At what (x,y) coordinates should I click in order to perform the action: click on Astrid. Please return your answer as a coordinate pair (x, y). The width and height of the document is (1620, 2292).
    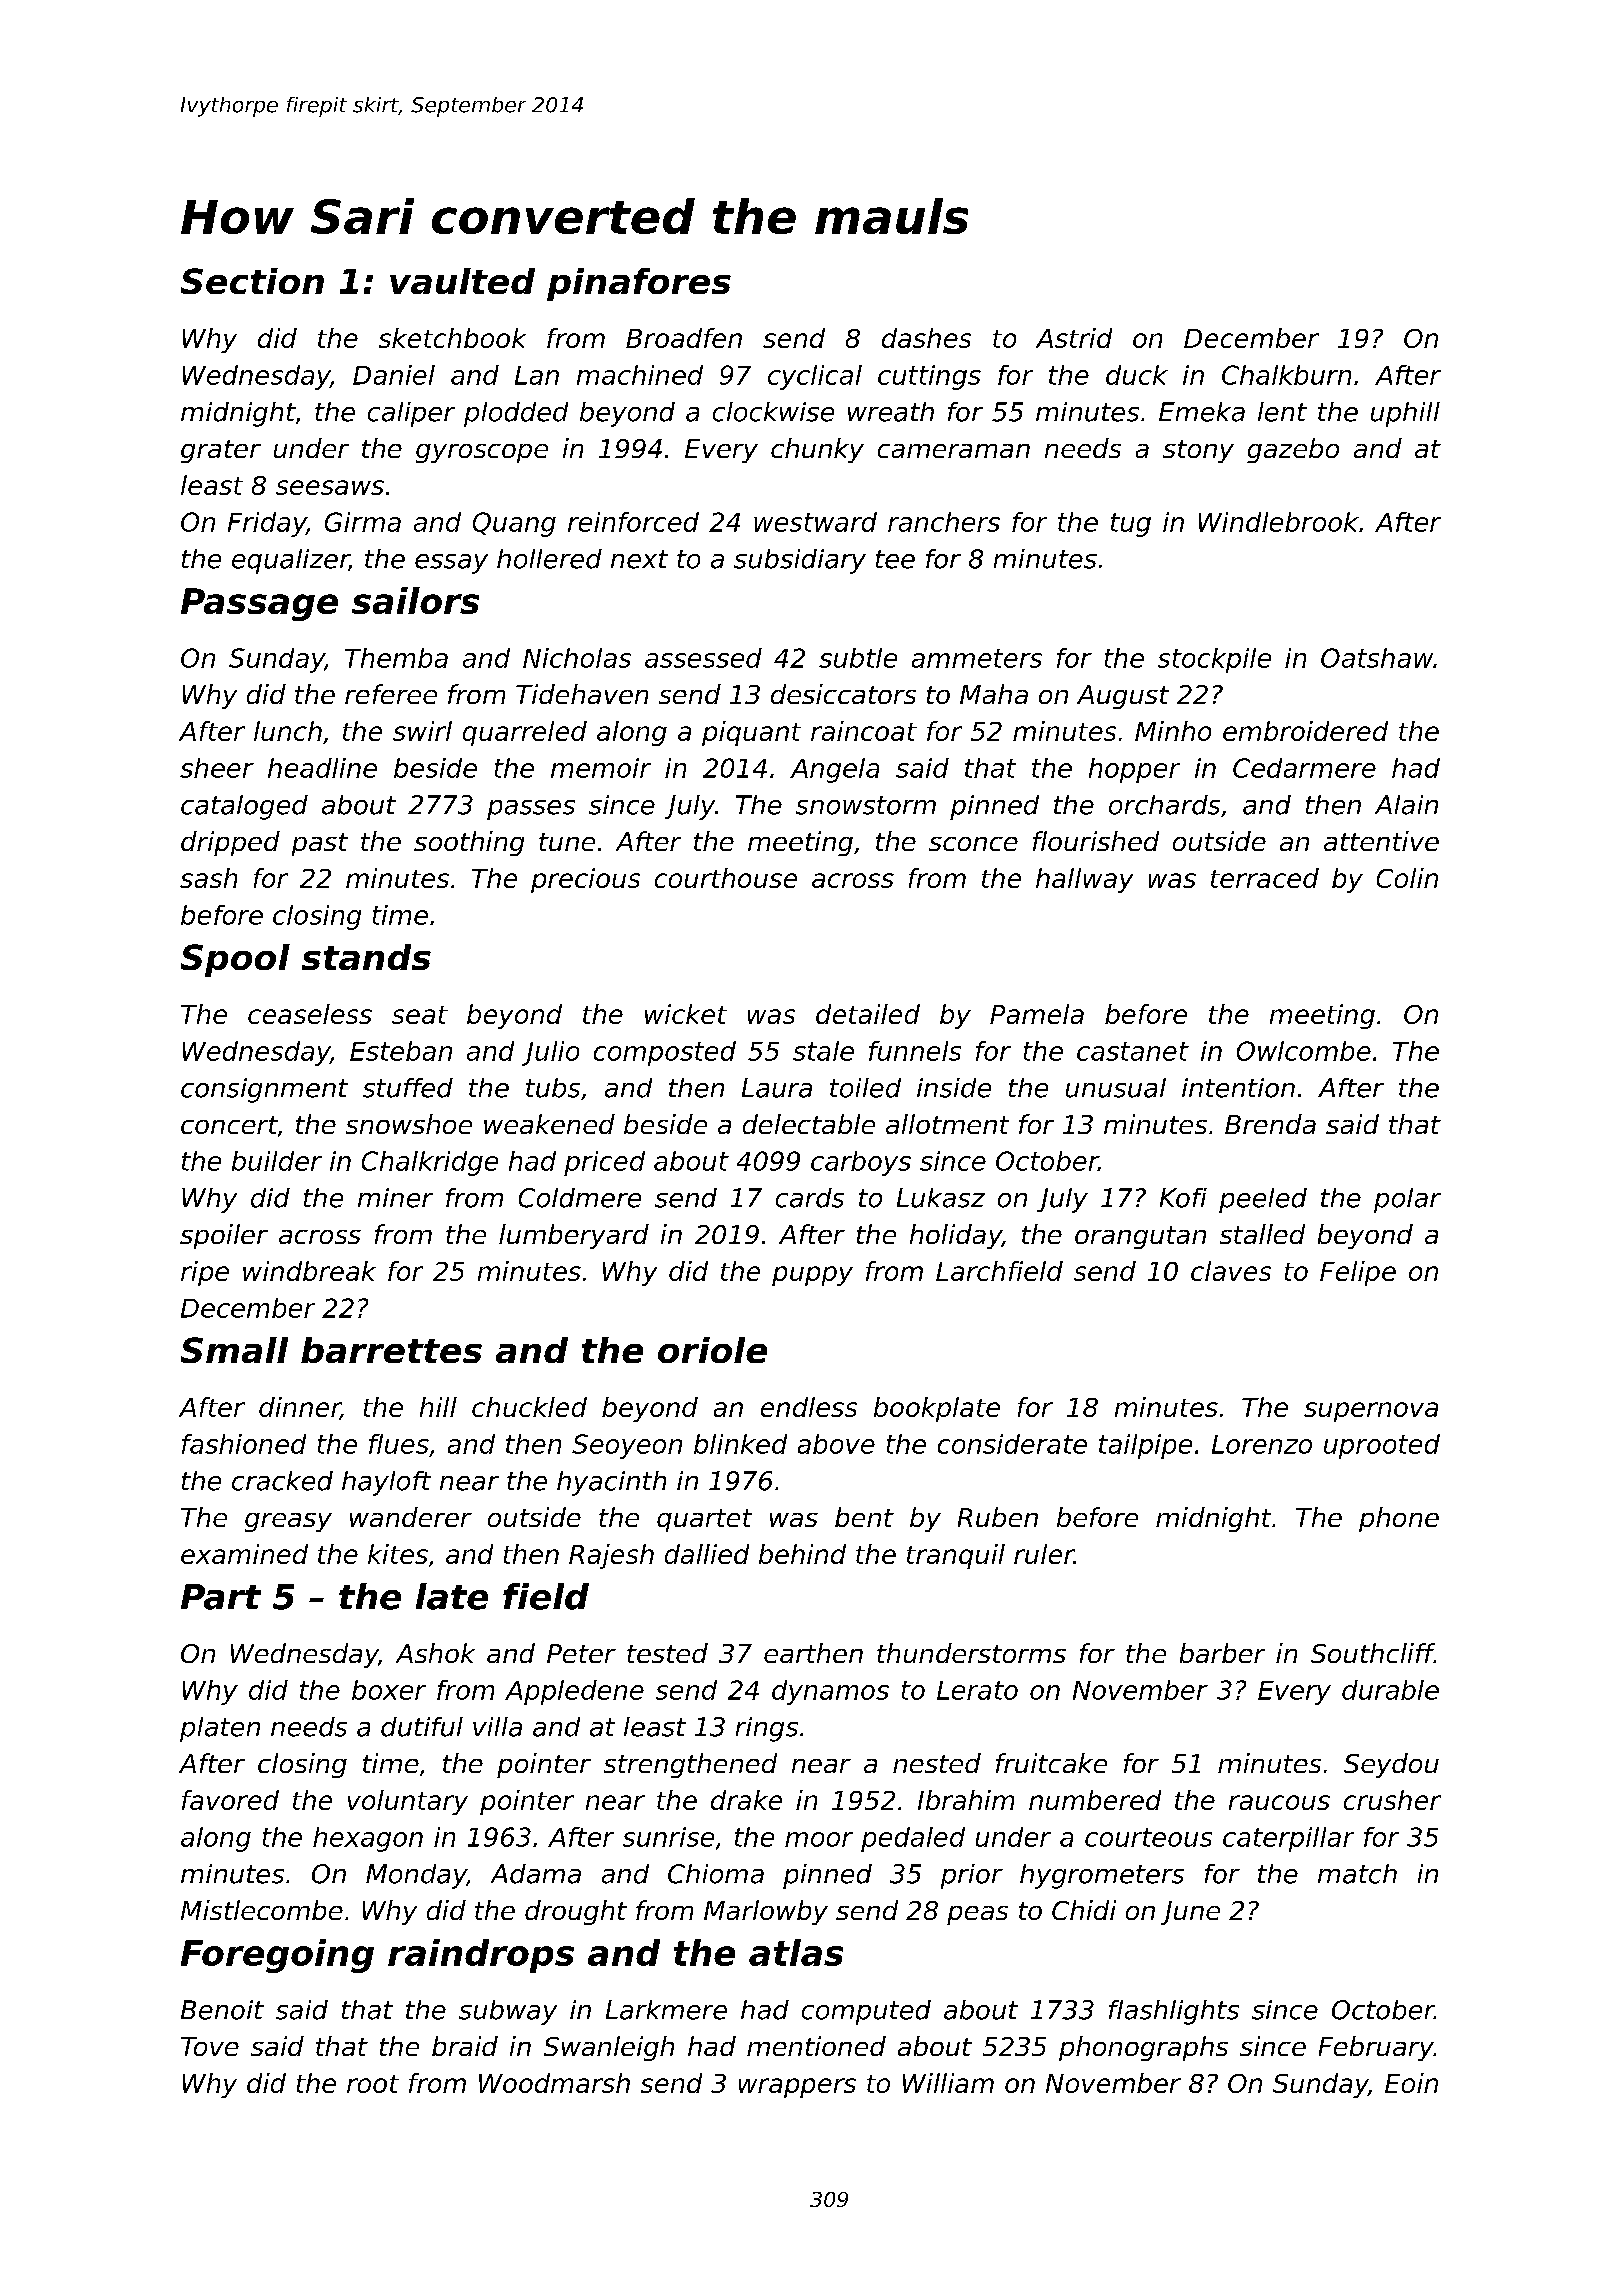
    Looking at the image, I should click on (1074, 338).
